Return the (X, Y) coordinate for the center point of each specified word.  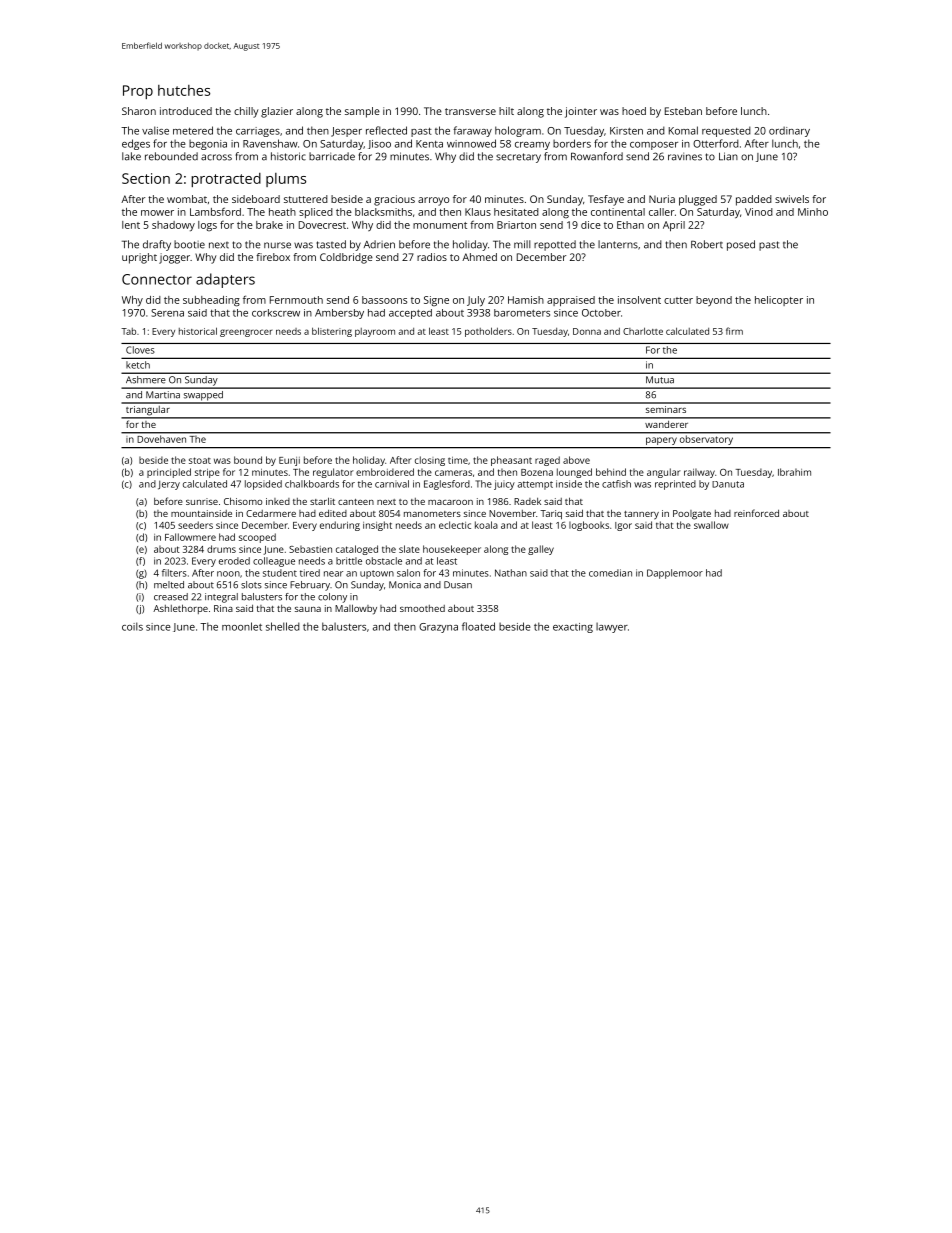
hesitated (516, 212)
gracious (394, 200)
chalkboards (312, 484)
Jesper (346, 132)
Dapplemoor (675, 574)
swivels (792, 199)
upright (139, 258)
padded (754, 200)
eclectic (455, 525)
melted (169, 585)
